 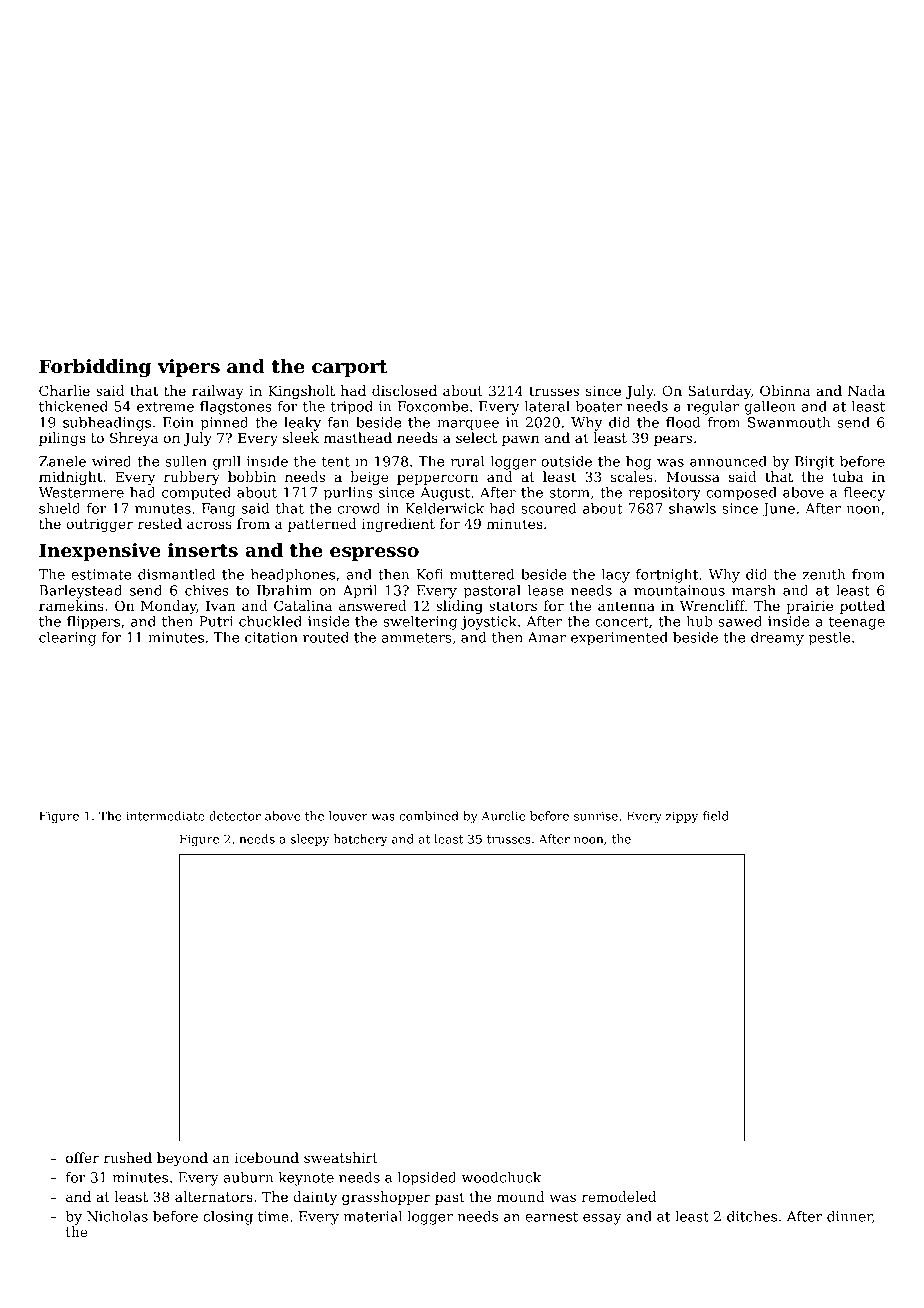 What do you see at coordinates (785, 390) in the page?
I see `Obinna` at bounding box center [785, 390].
